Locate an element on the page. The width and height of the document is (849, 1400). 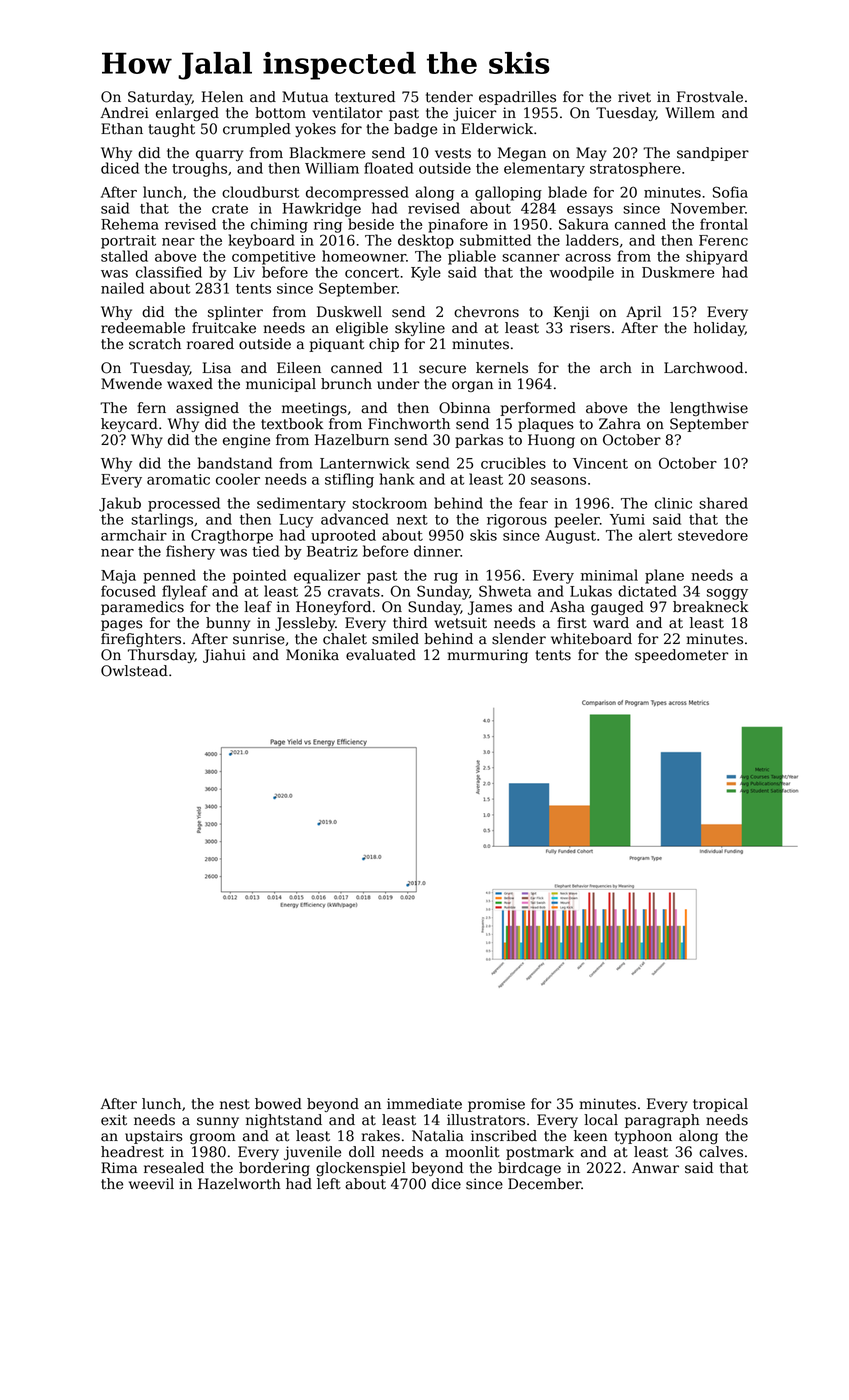
submitted is located at coordinates (495, 240).
